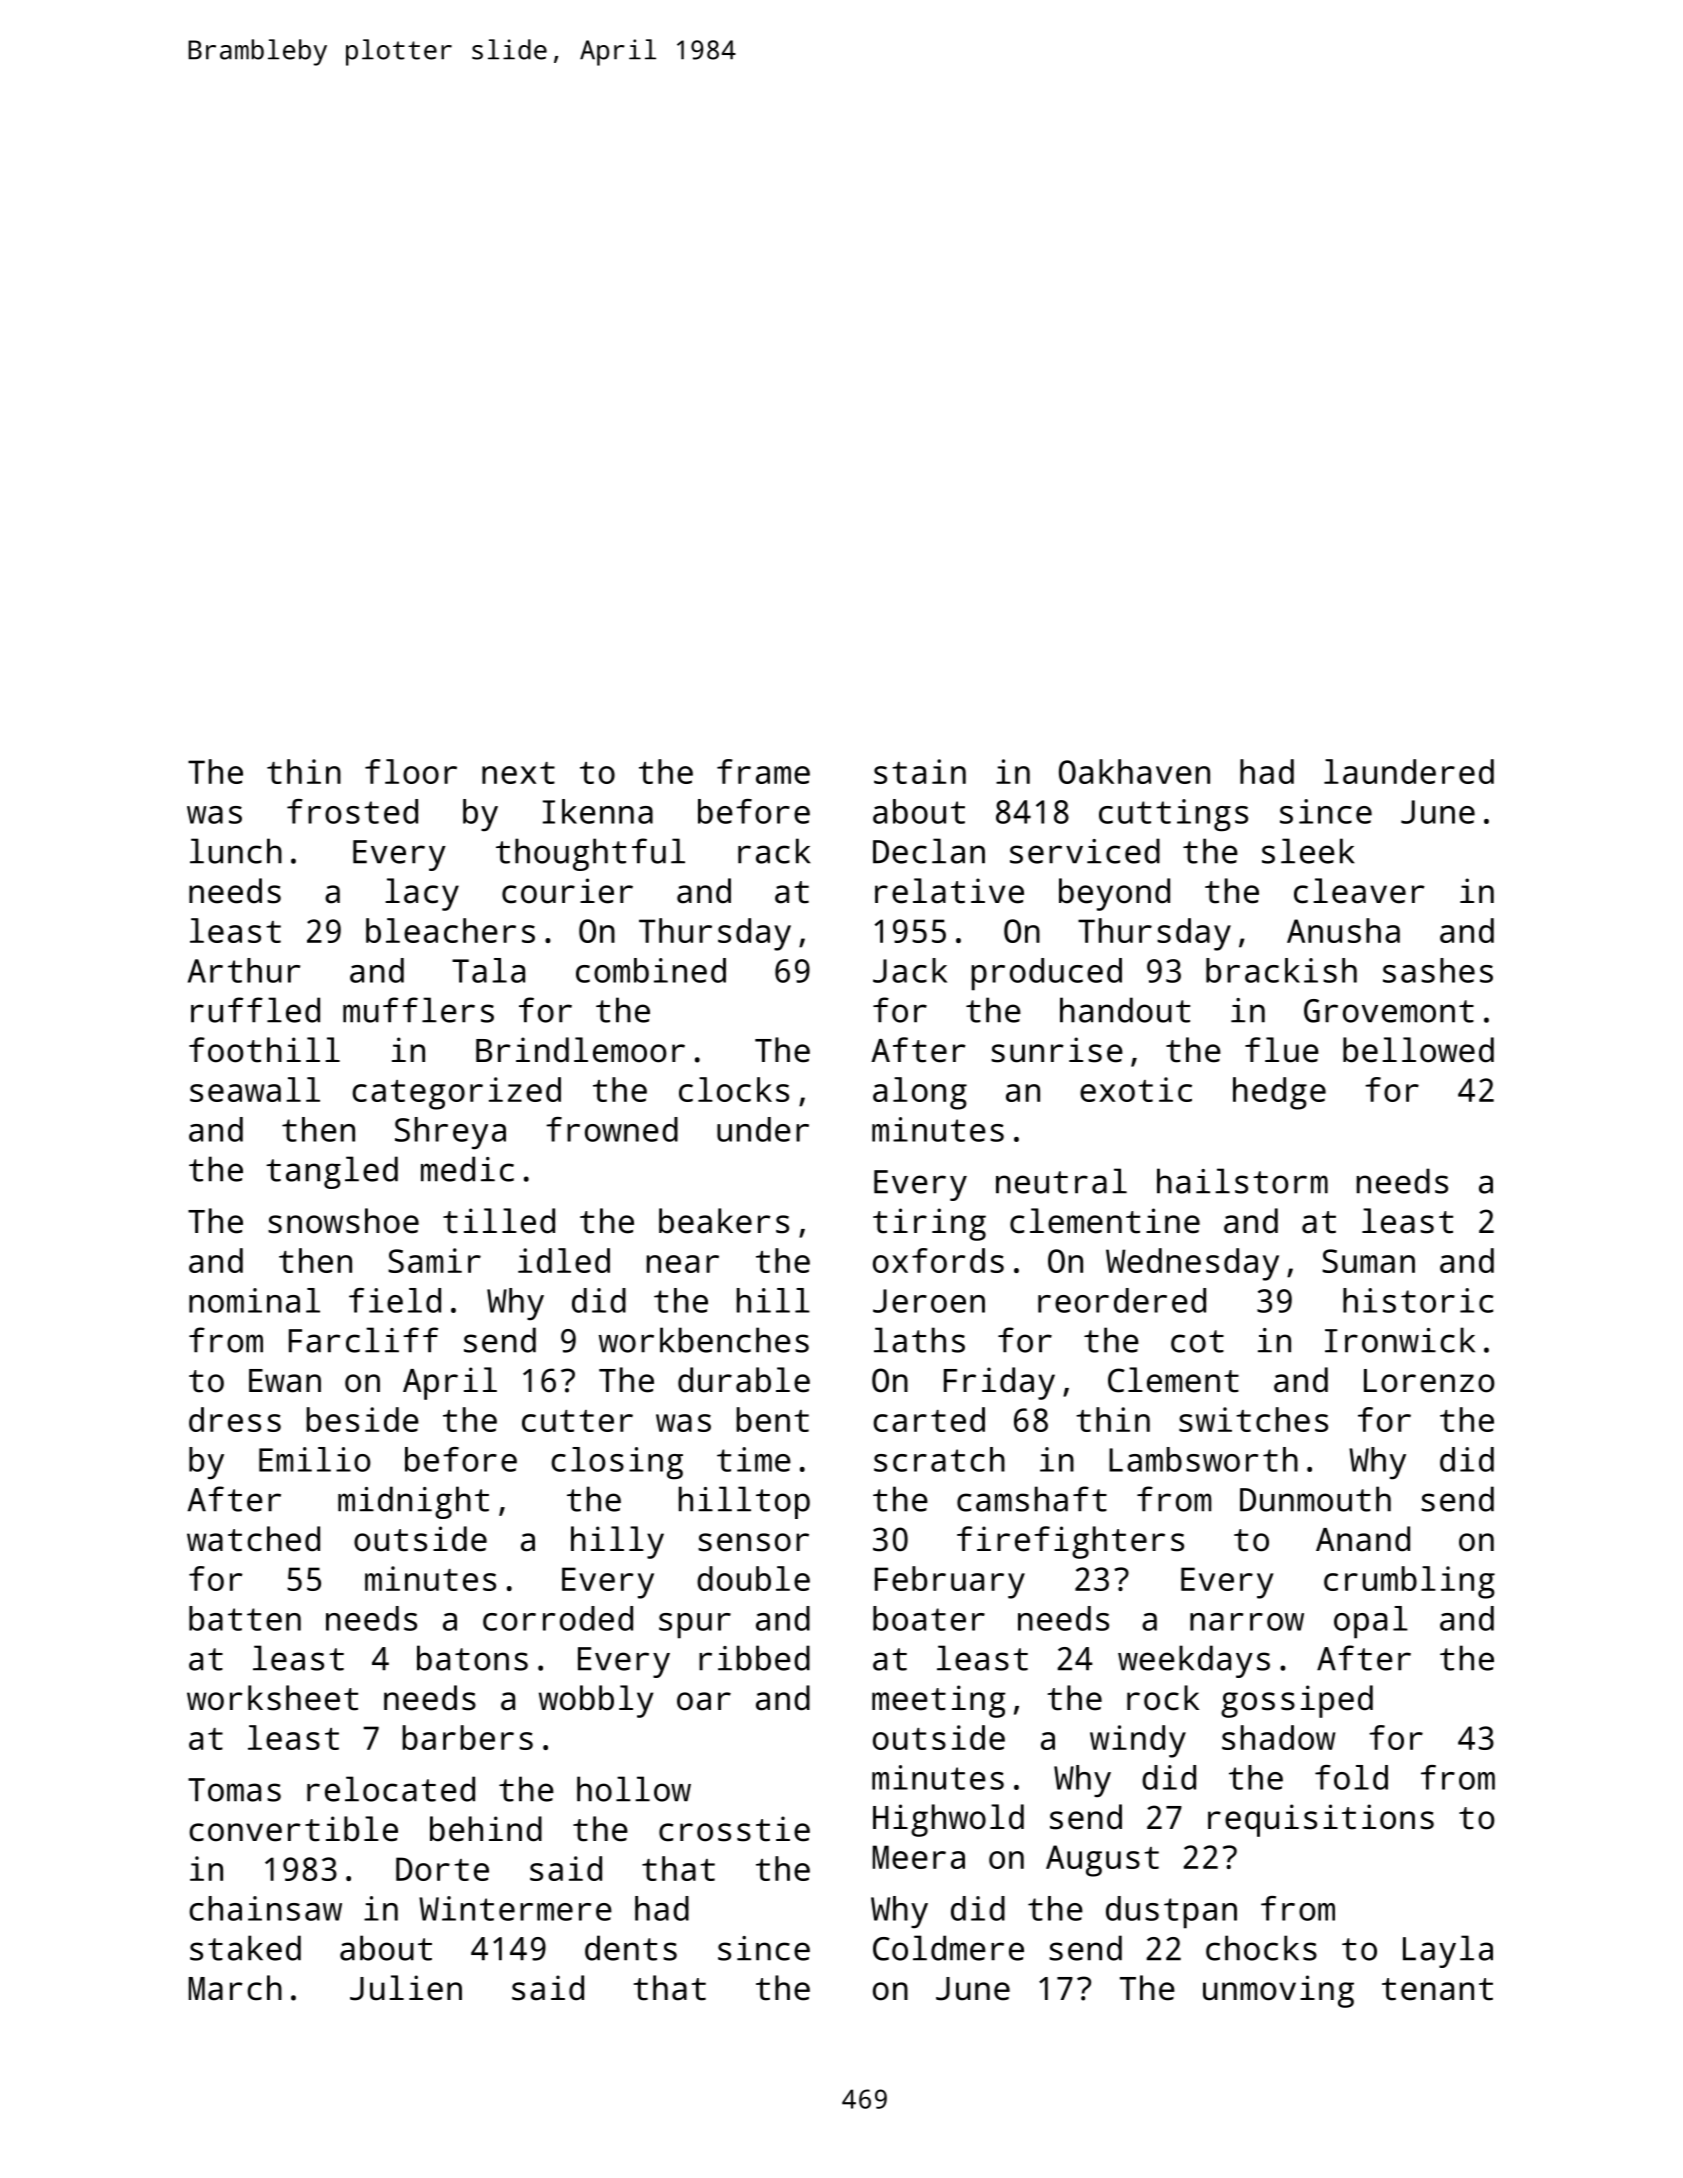  What do you see at coordinates (919, 1340) in the image?
I see `laths` at bounding box center [919, 1340].
